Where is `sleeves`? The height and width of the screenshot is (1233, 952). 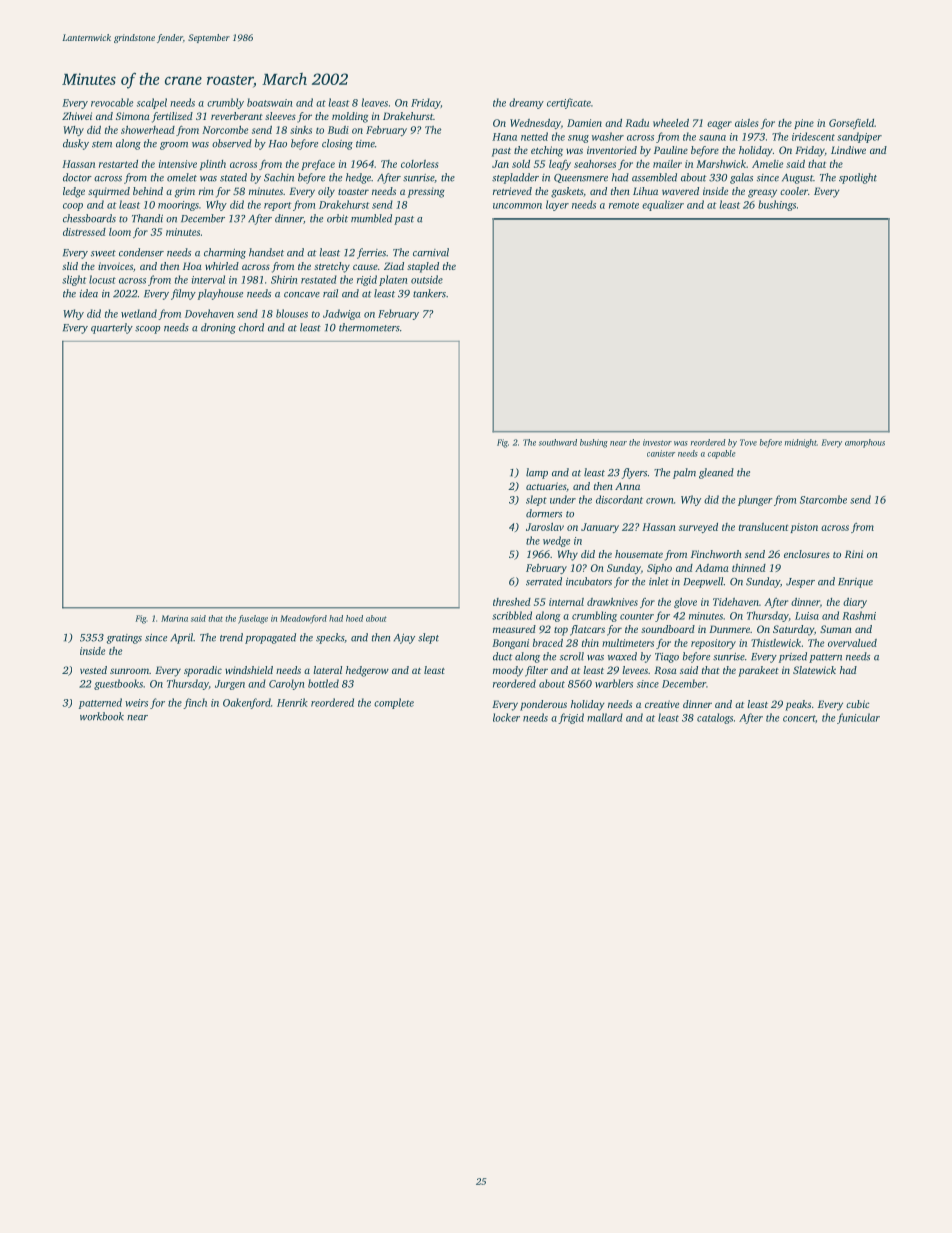
sleeves is located at coordinates (280, 116).
